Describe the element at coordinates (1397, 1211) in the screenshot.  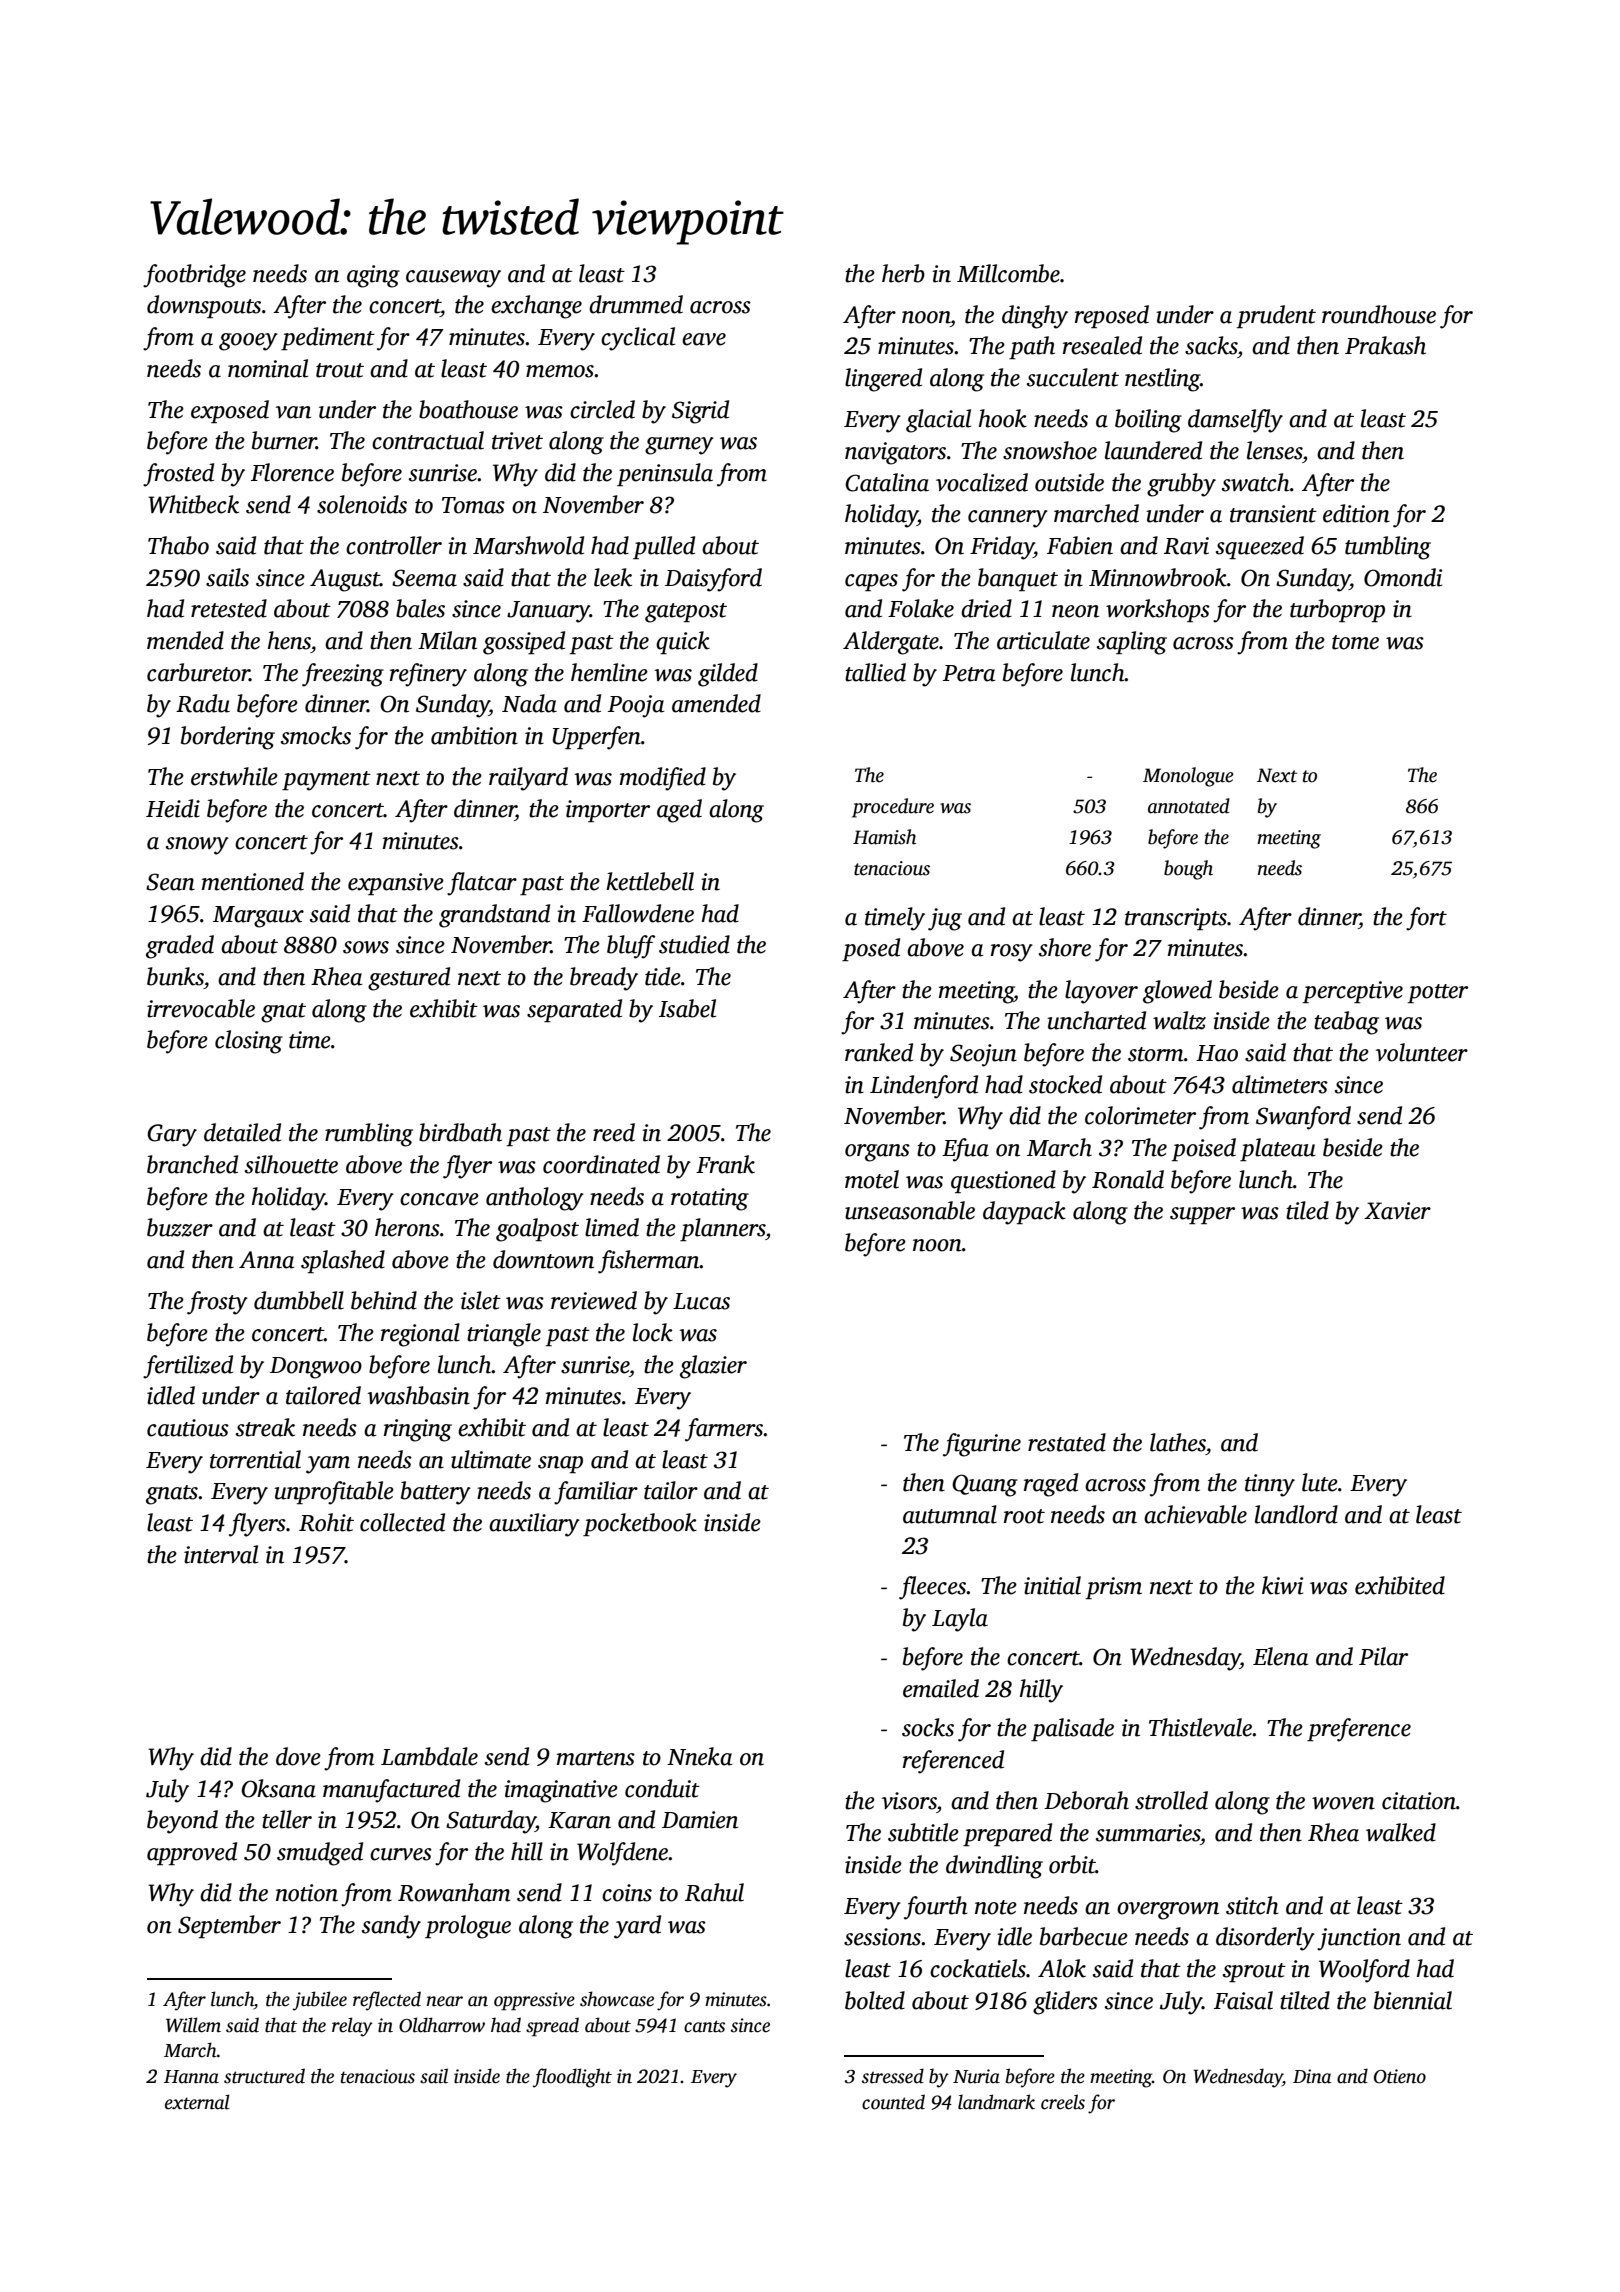
I see `Xavier` at that location.
